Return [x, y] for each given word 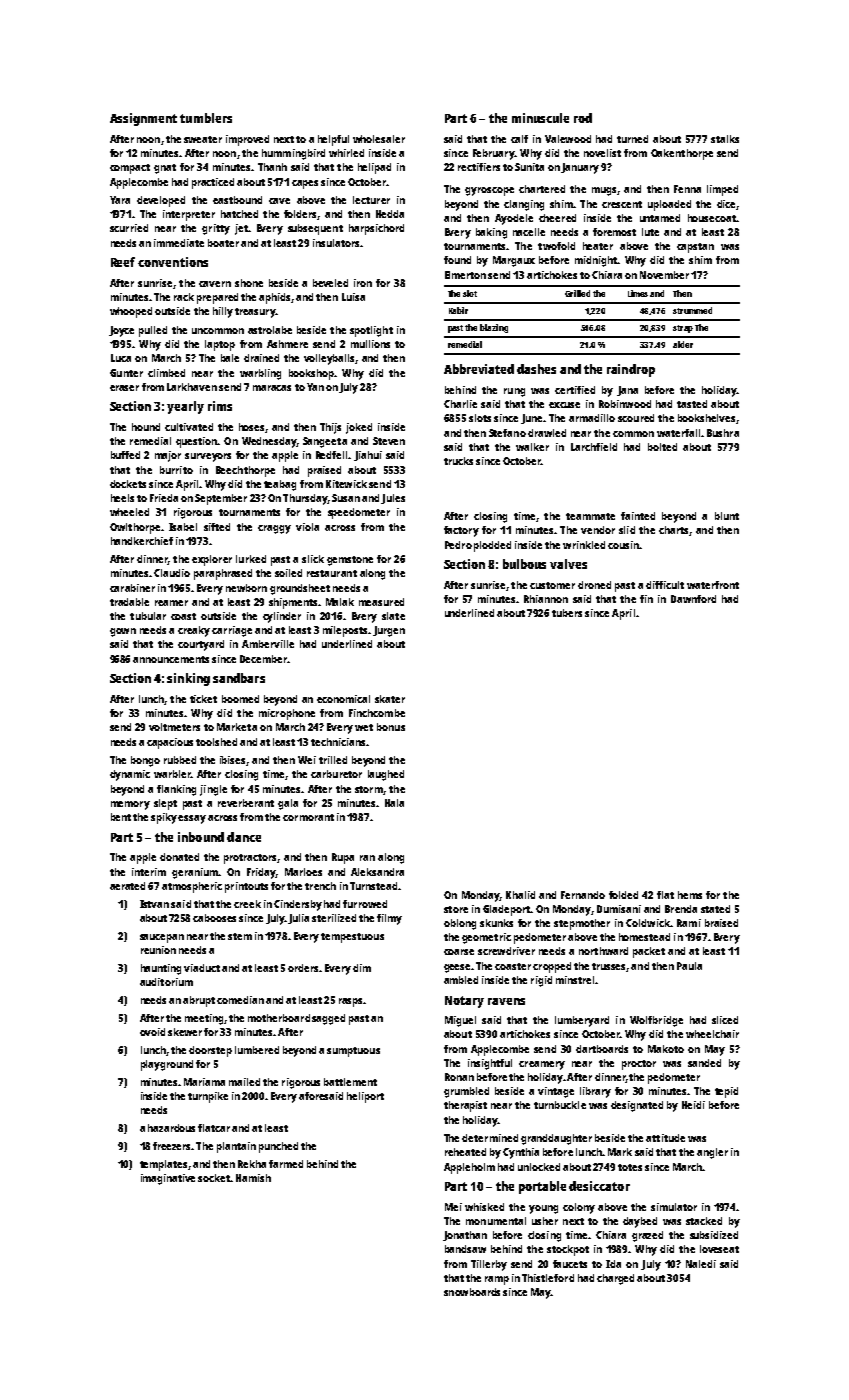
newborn [246, 588]
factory [461, 531]
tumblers [206, 118]
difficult [665, 585]
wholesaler [379, 139]
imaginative [168, 1179]
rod [583, 118]
